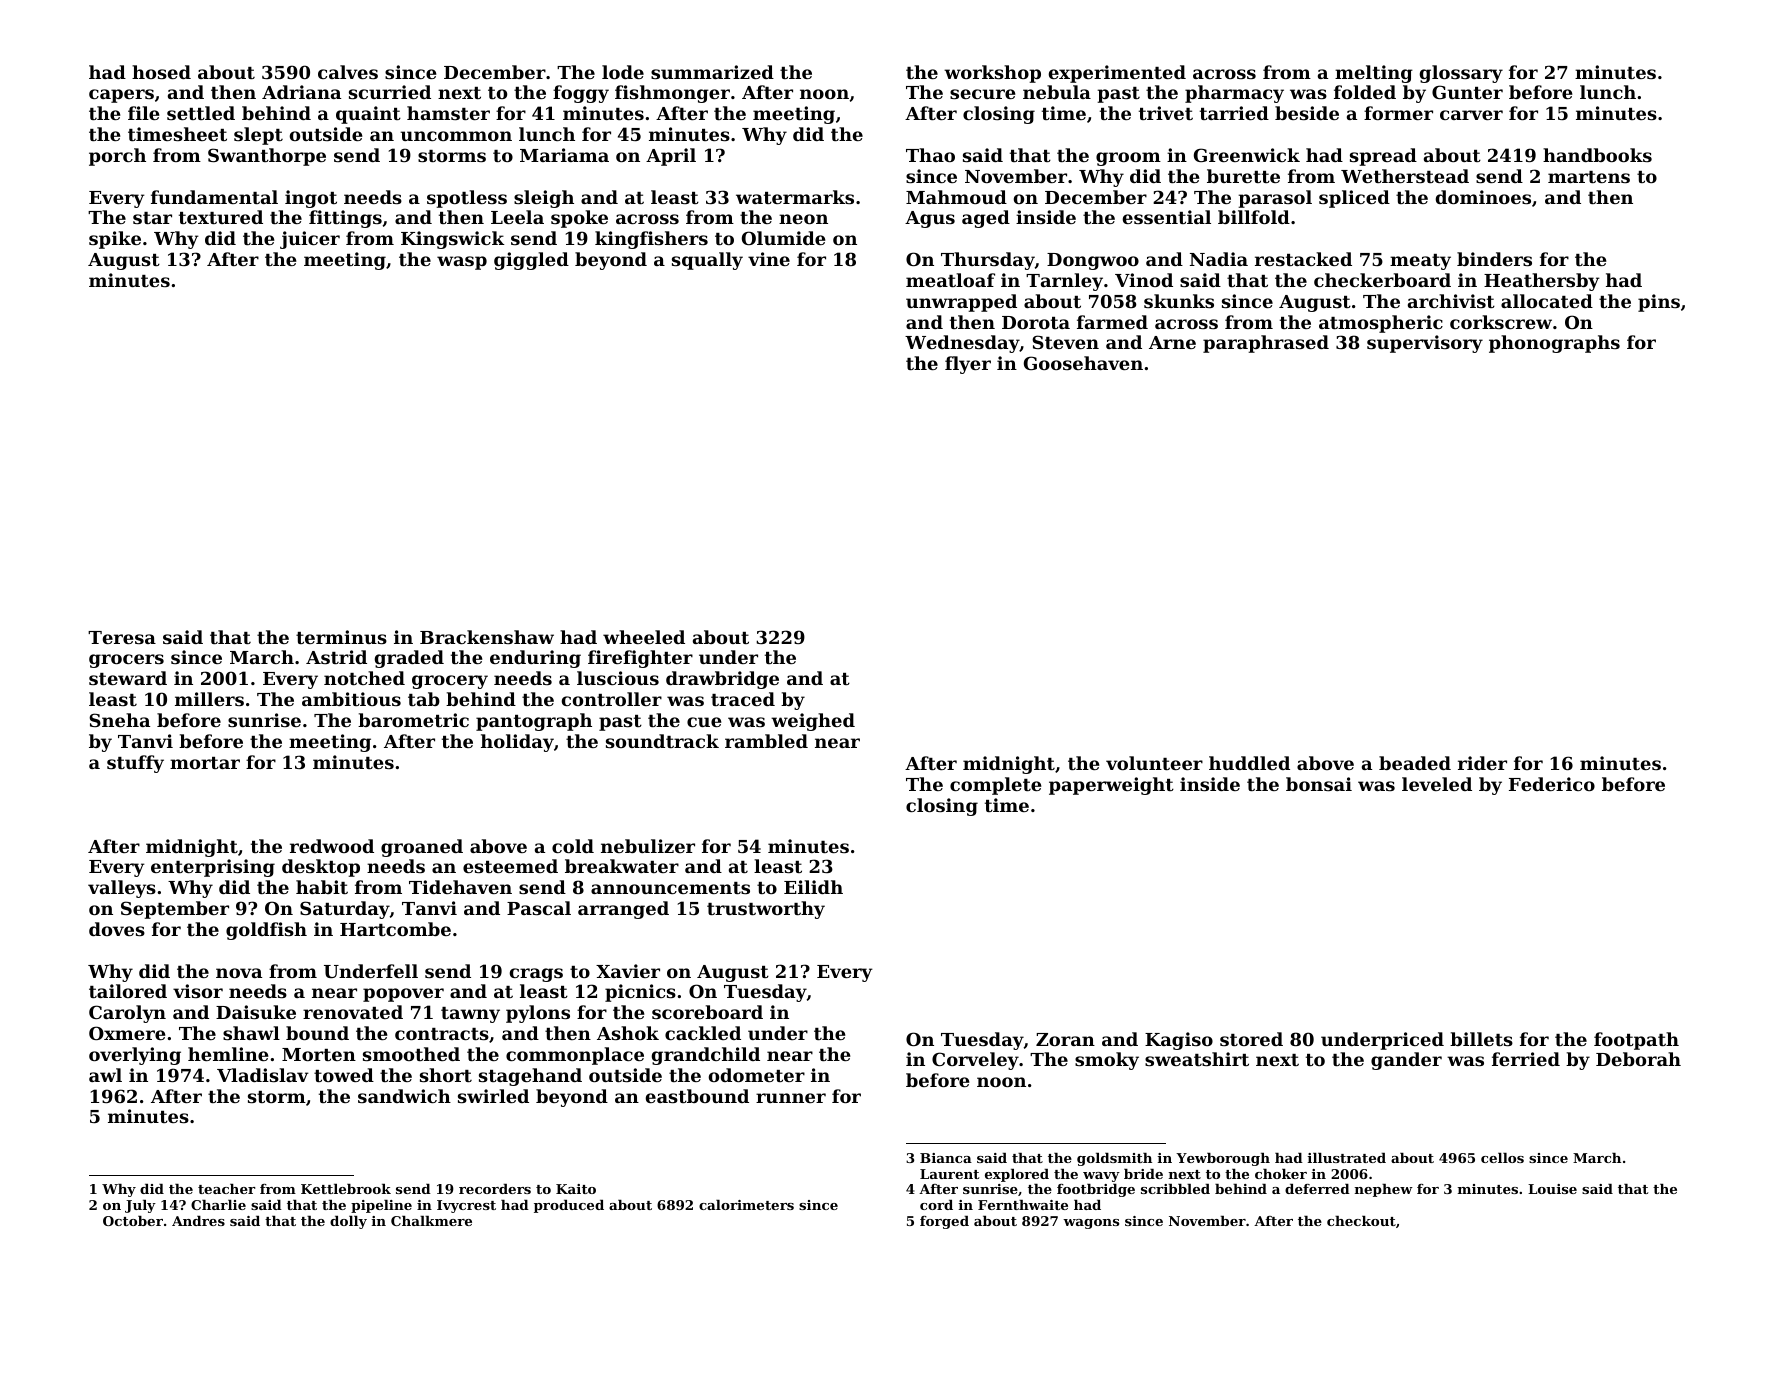 Image resolution: width=1778 pixels, height=1374 pixels. Describe the element at coordinates (1065, 1039) in the screenshot. I see `Zoran` at that location.
